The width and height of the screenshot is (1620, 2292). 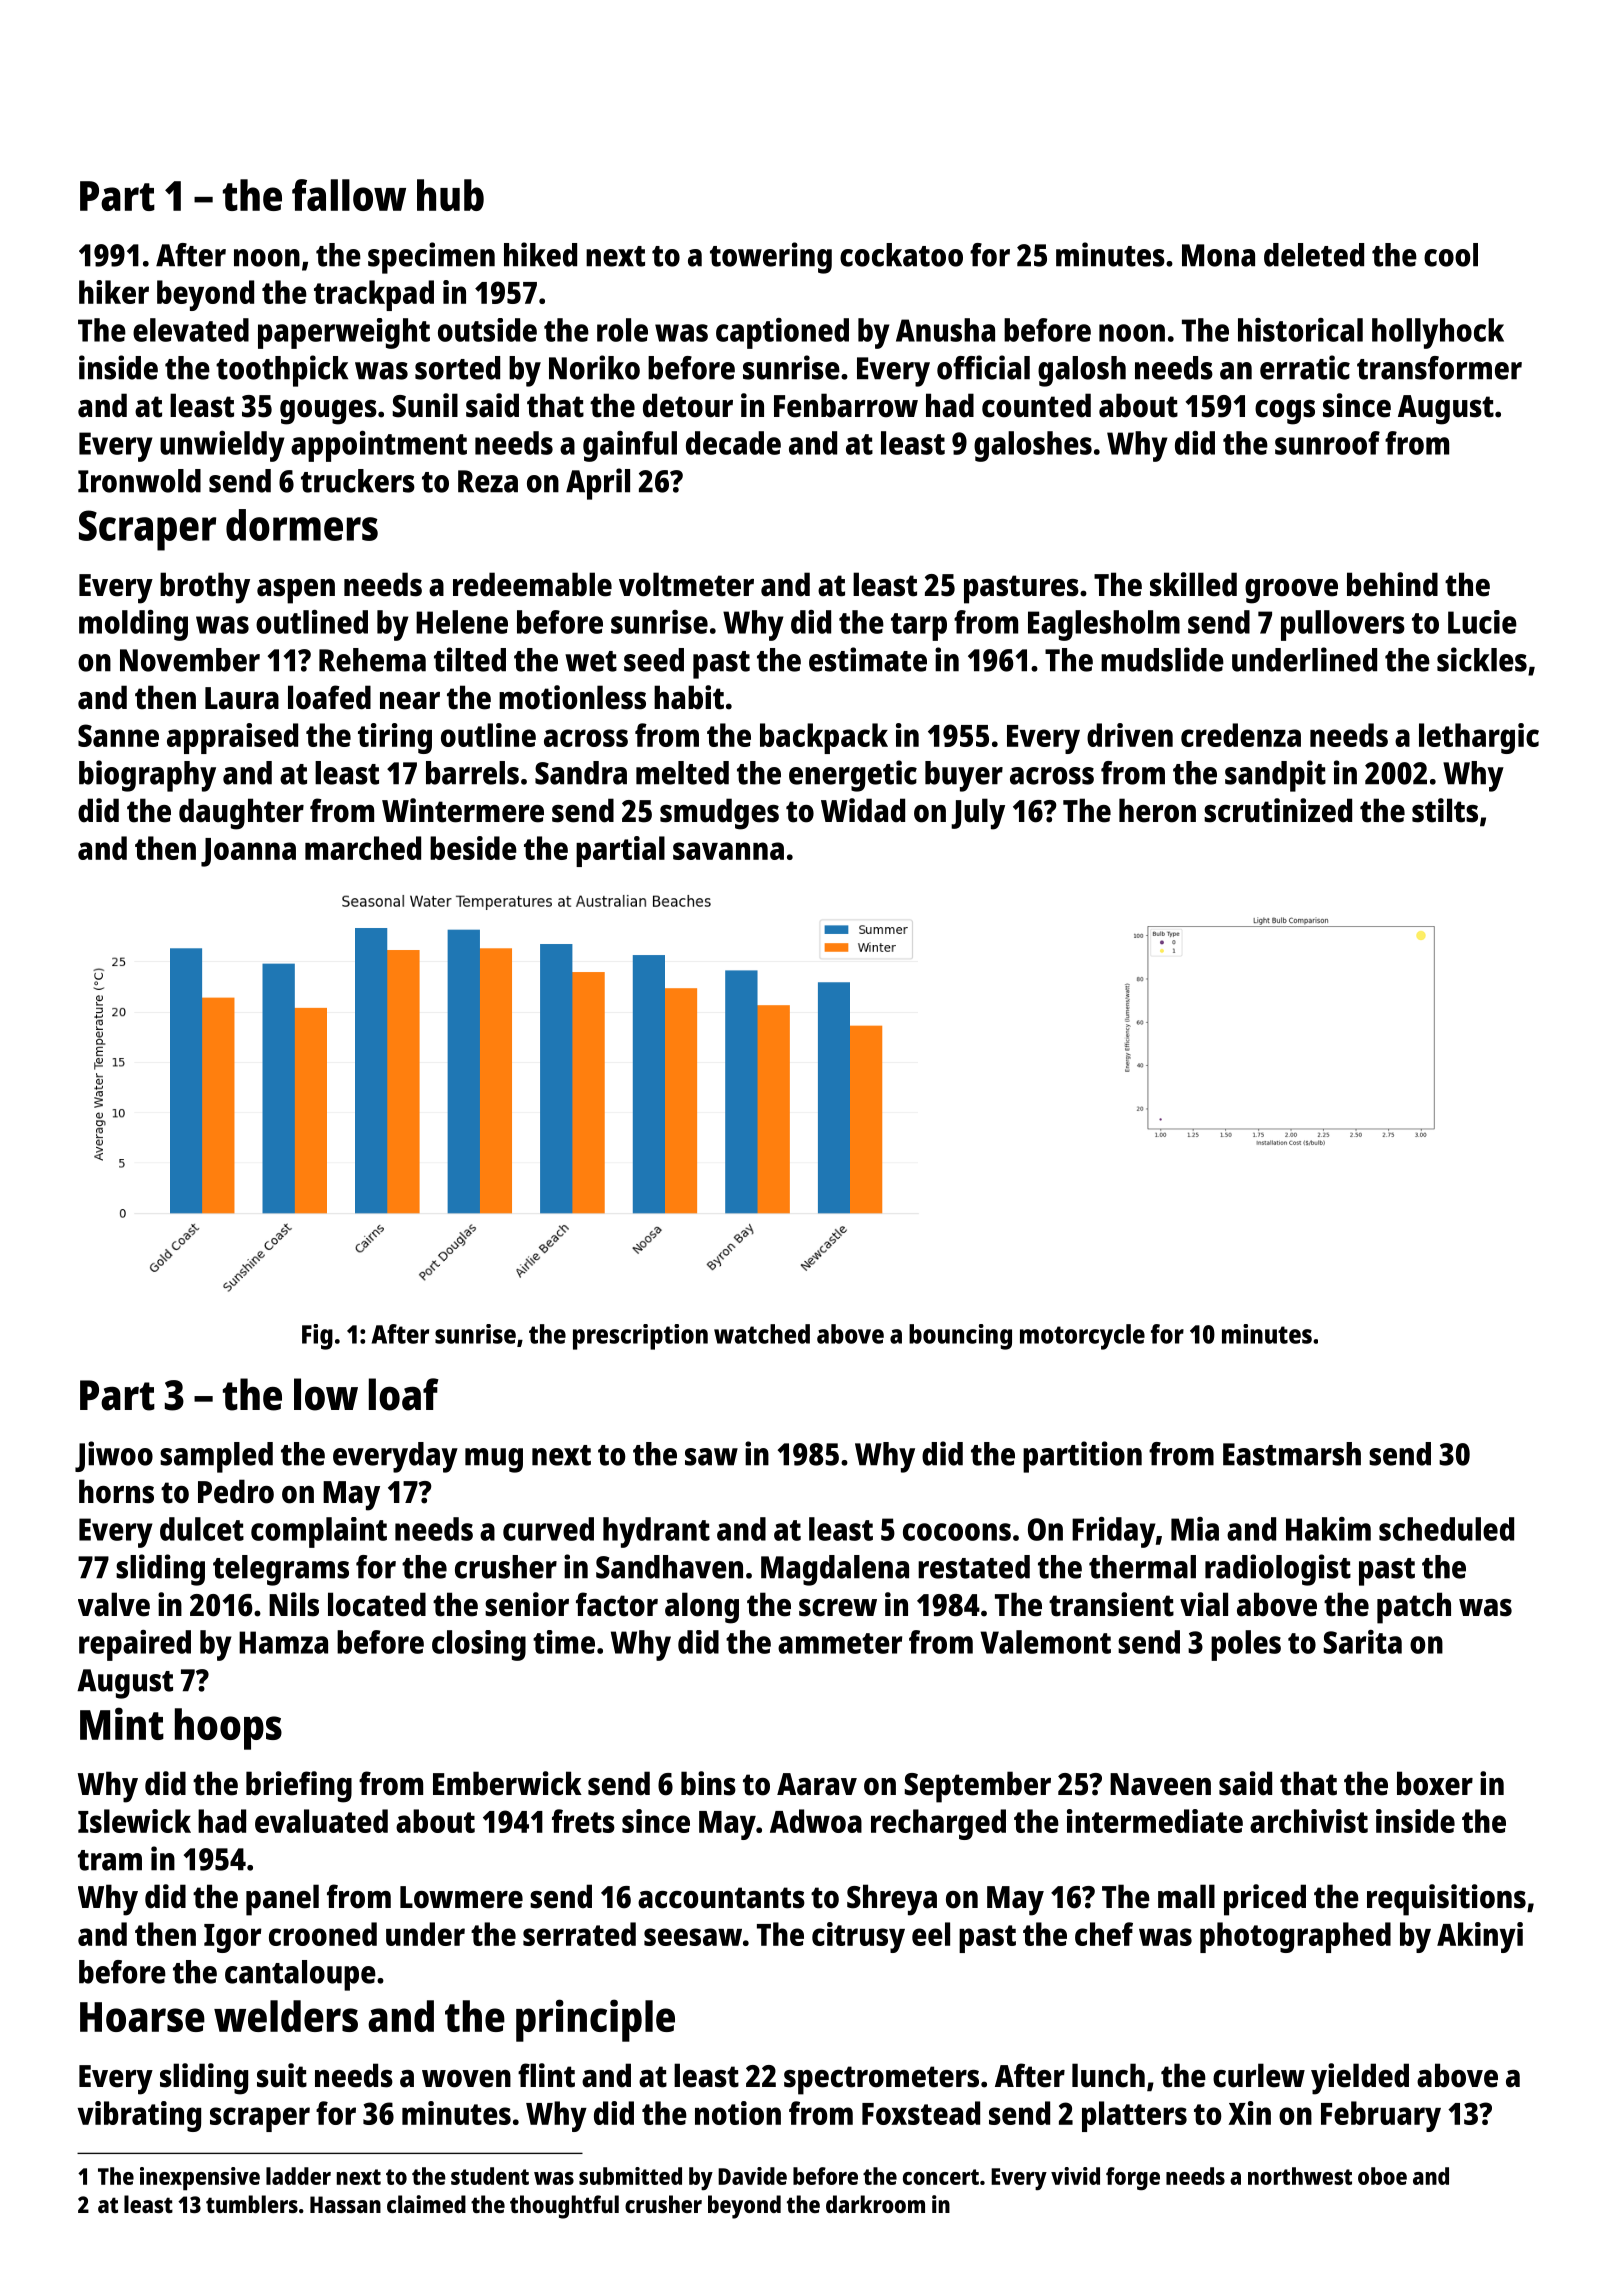 What do you see at coordinates (1082, 1337) in the screenshot?
I see `motorcycle` at bounding box center [1082, 1337].
